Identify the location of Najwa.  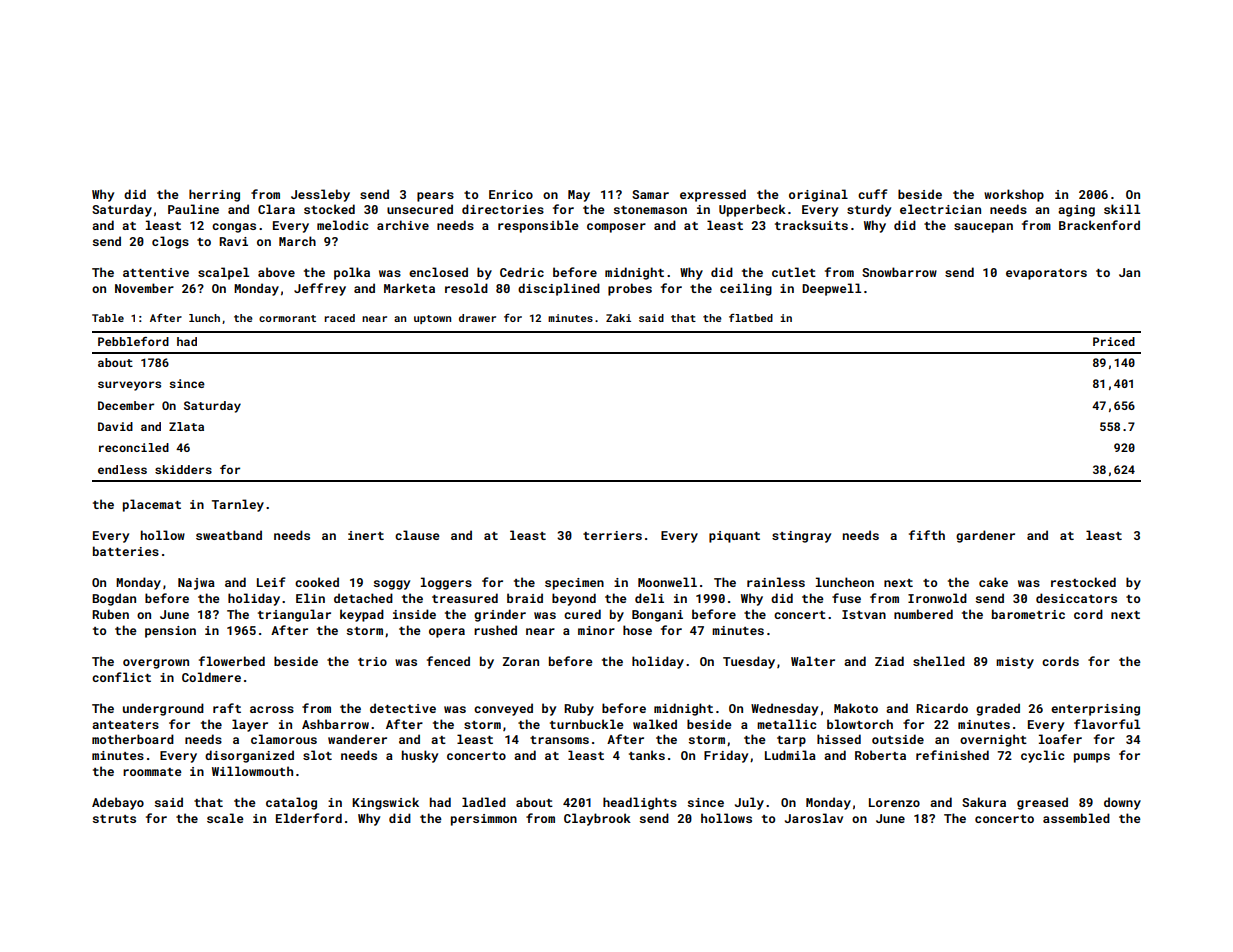
(196, 584).
